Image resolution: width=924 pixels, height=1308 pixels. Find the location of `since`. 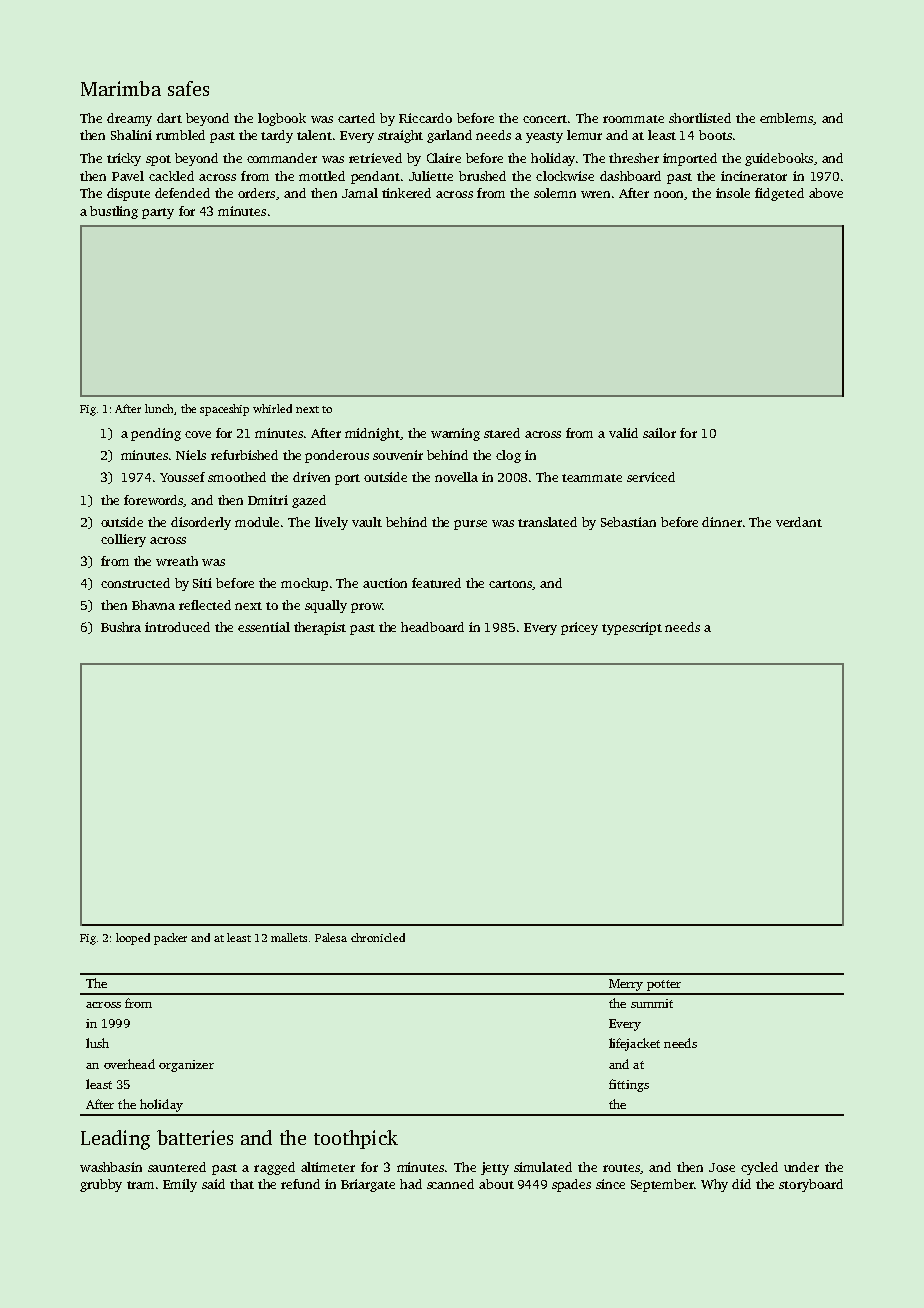

since is located at coordinates (610, 1184).
